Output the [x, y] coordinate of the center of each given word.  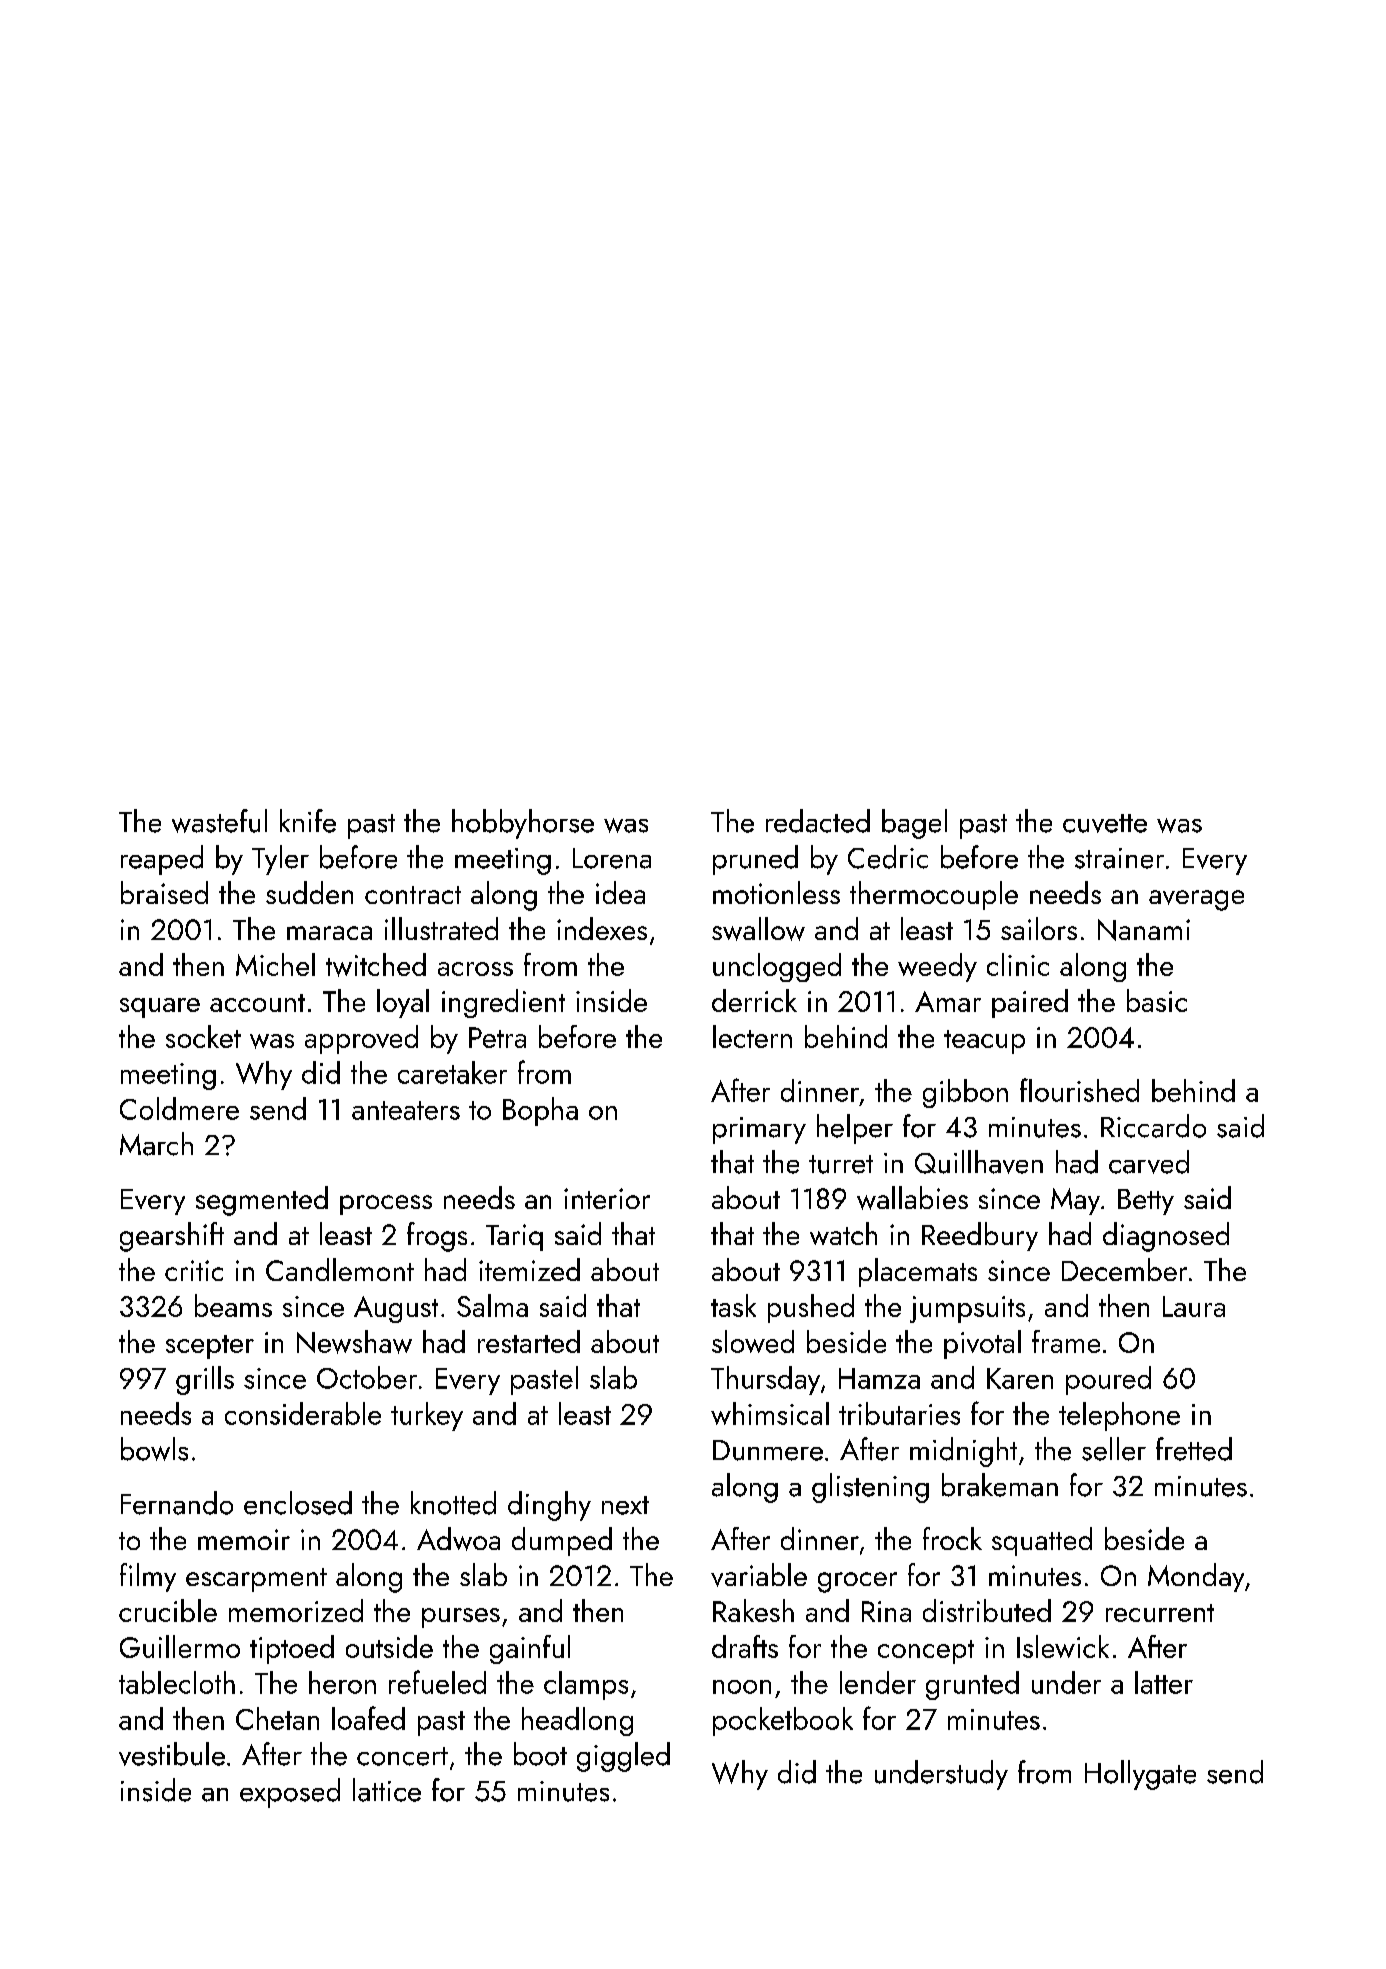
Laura [1194, 1306]
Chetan [277, 1718]
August [396, 1309]
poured [1108, 1380]
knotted [453, 1503]
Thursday [765, 1380]
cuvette [1105, 823]
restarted [529, 1341]
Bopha [540, 1111]
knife [308, 821]
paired [1030, 1003]
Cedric [888, 857]
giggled [623, 1757]
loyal [403, 1003]
